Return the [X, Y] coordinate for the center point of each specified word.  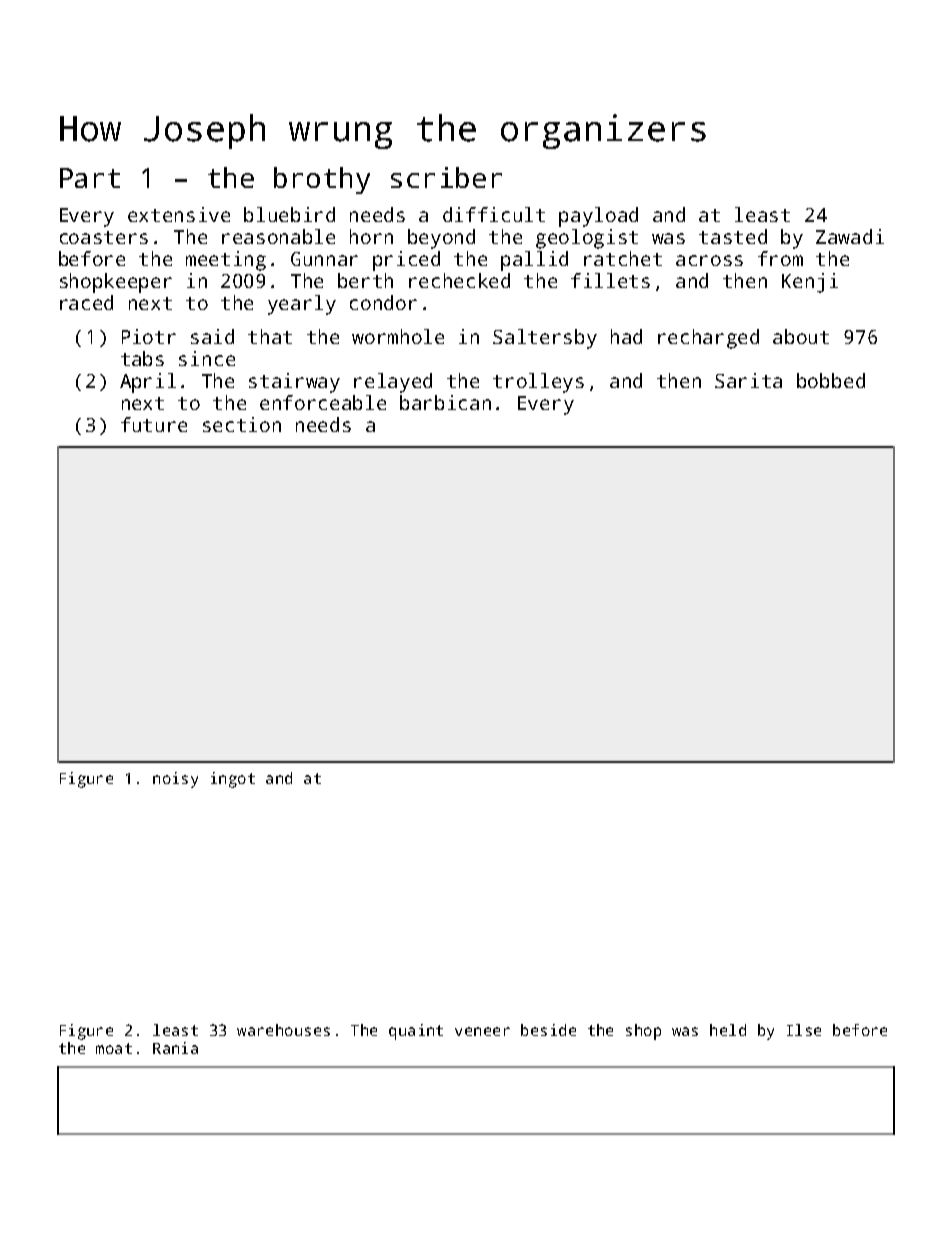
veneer [482, 1031]
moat [114, 1048]
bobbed [831, 380]
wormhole [398, 336]
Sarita [748, 380]
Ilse [804, 1030]
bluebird [289, 214]
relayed [393, 383]
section [242, 424]
